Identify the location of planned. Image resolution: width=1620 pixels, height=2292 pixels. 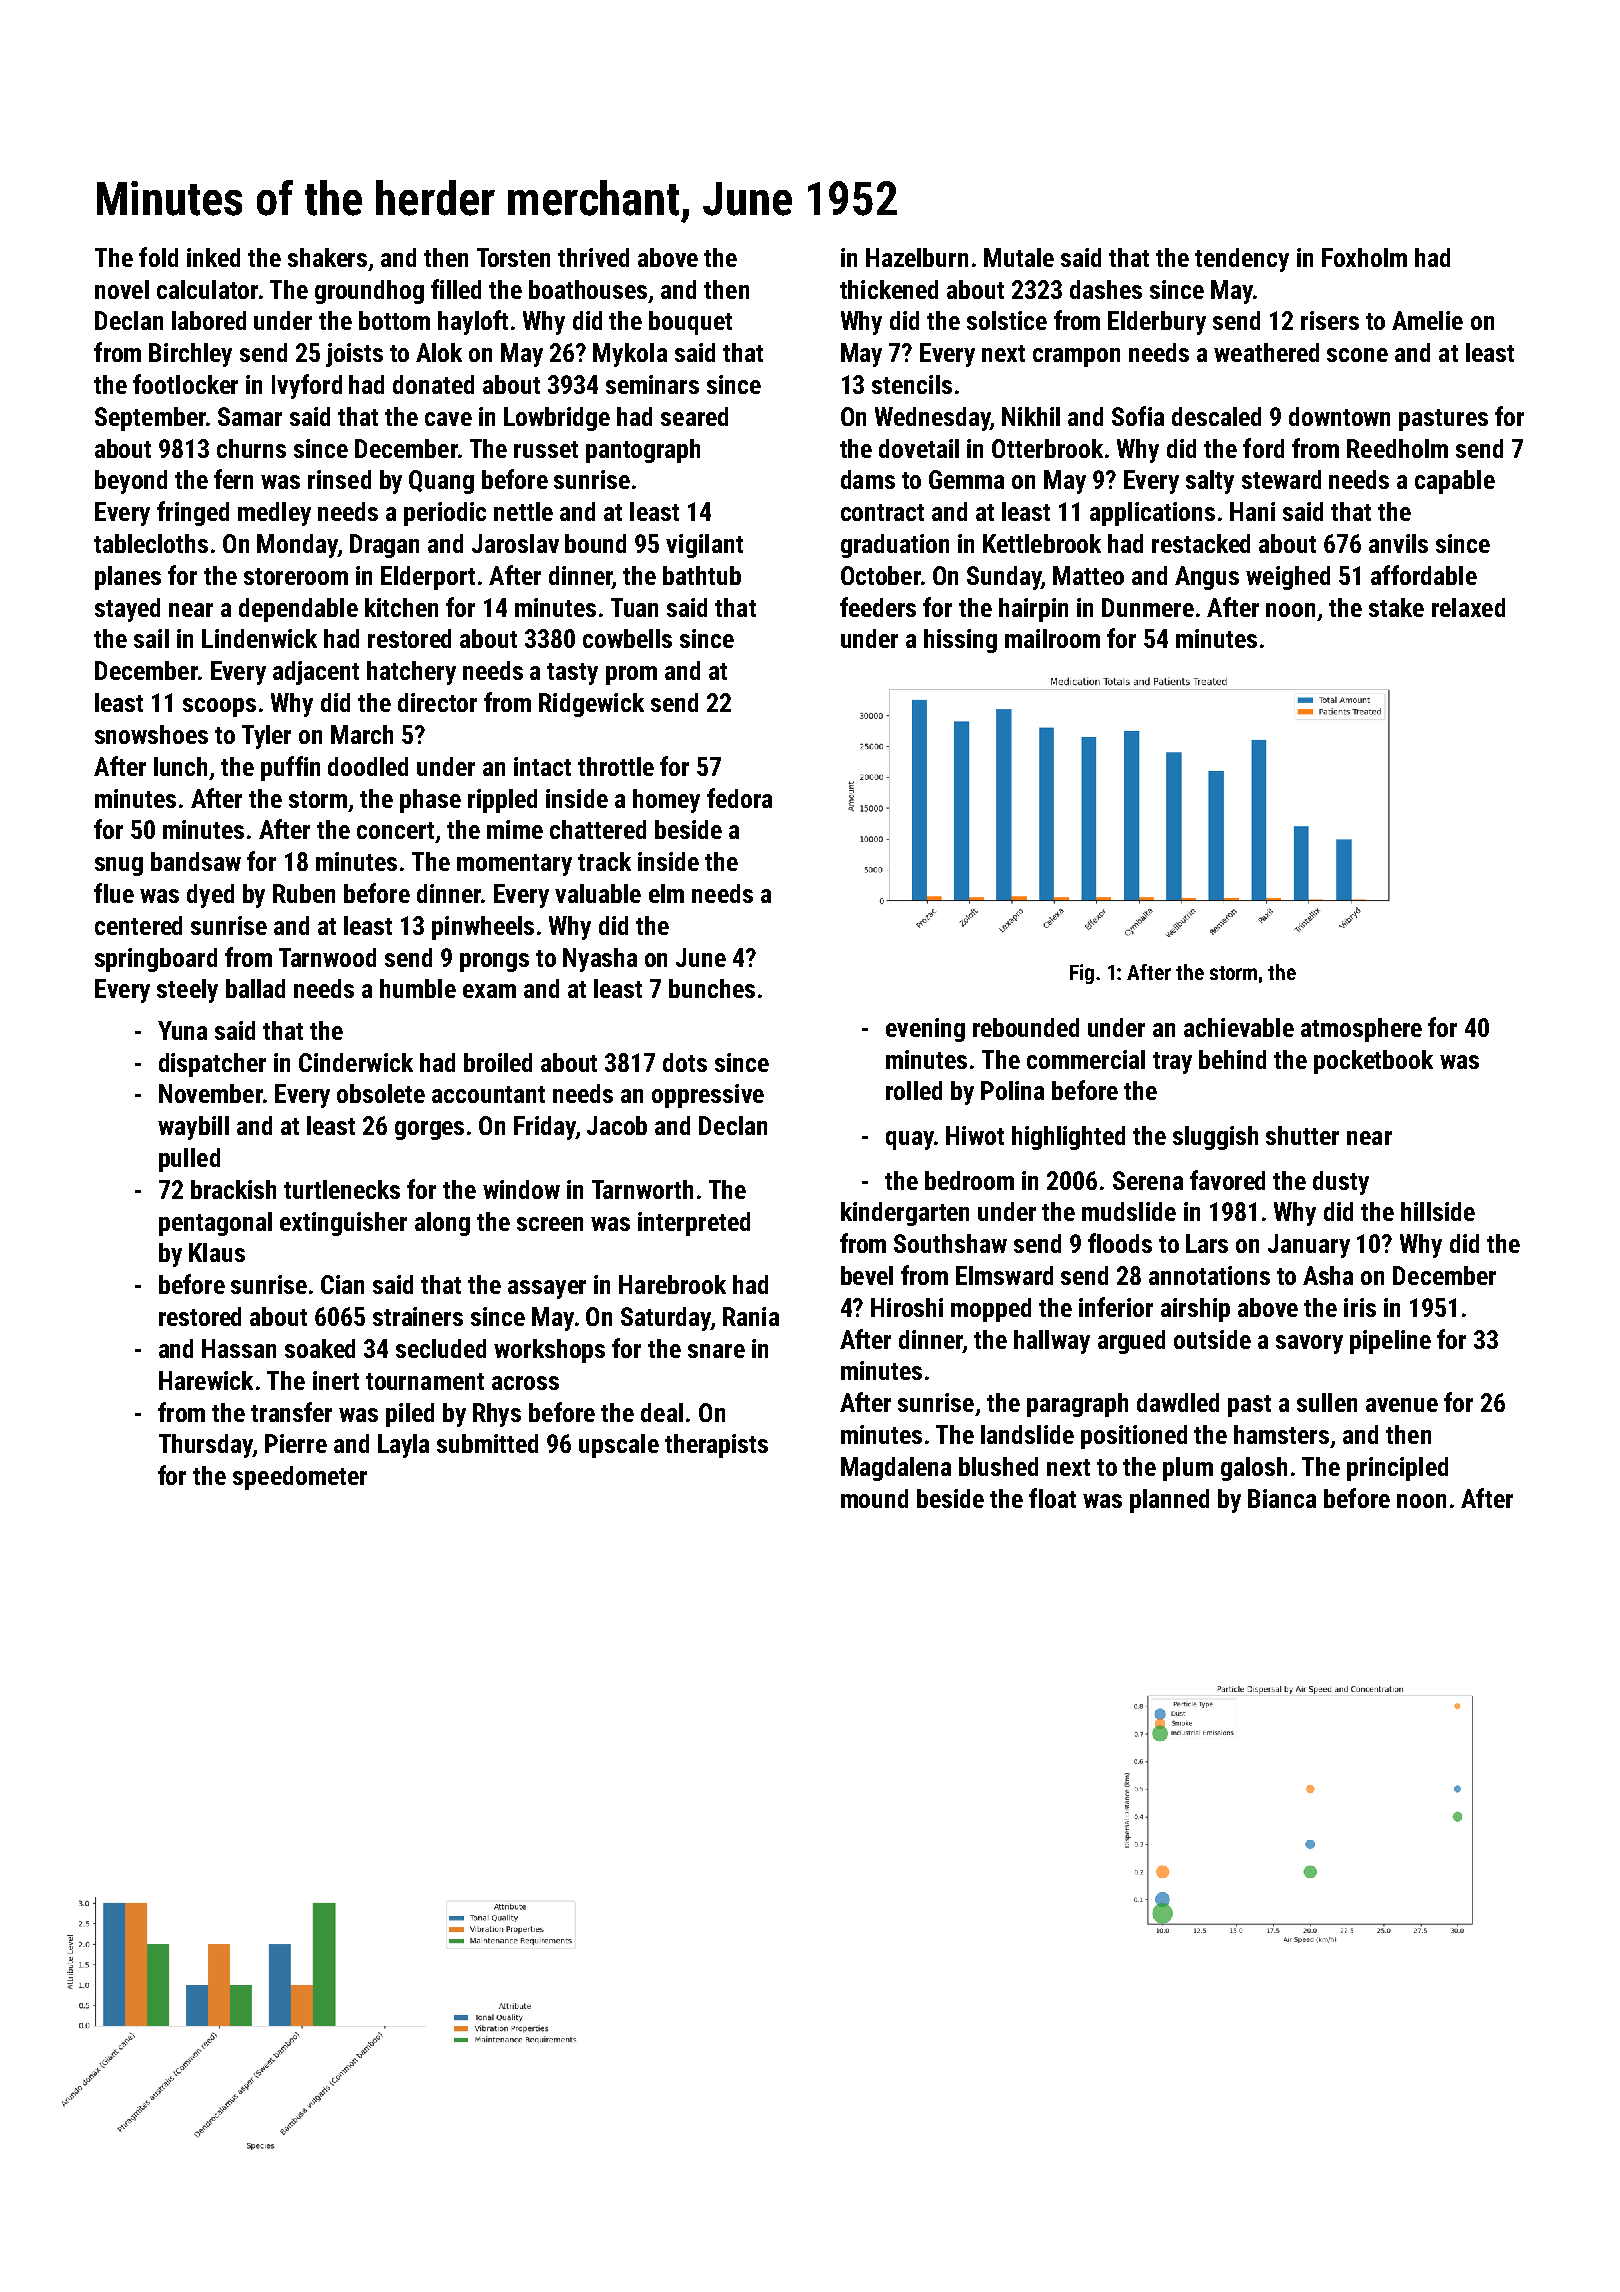
(1169, 1501).
